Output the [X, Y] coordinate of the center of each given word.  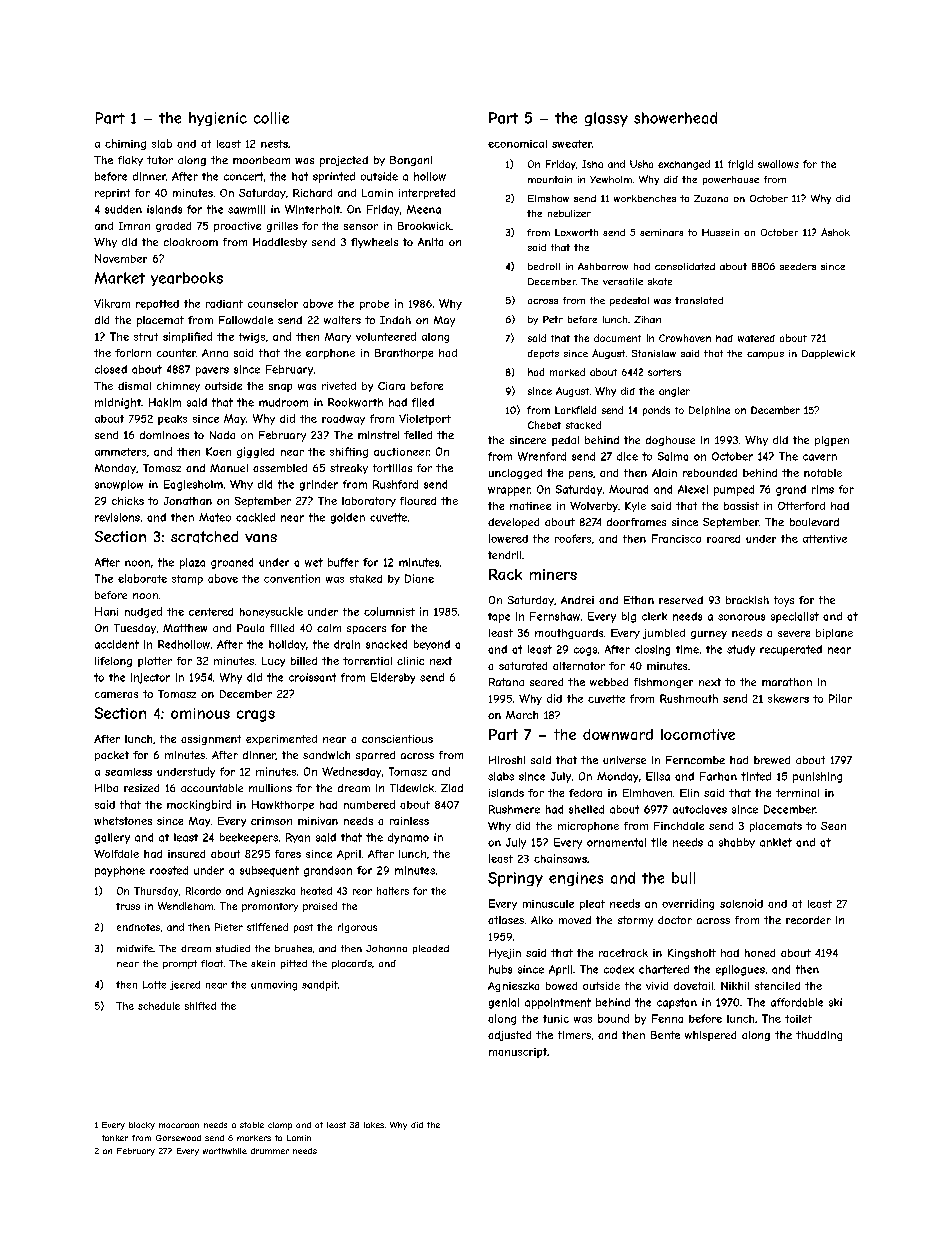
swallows [778, 164]
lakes [374, 1125]
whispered [710, 1036]
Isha [592, 164]
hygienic [218, 119]
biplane [834, 634]
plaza [192, 563]
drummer [270, 1151]
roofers [573, 538]
